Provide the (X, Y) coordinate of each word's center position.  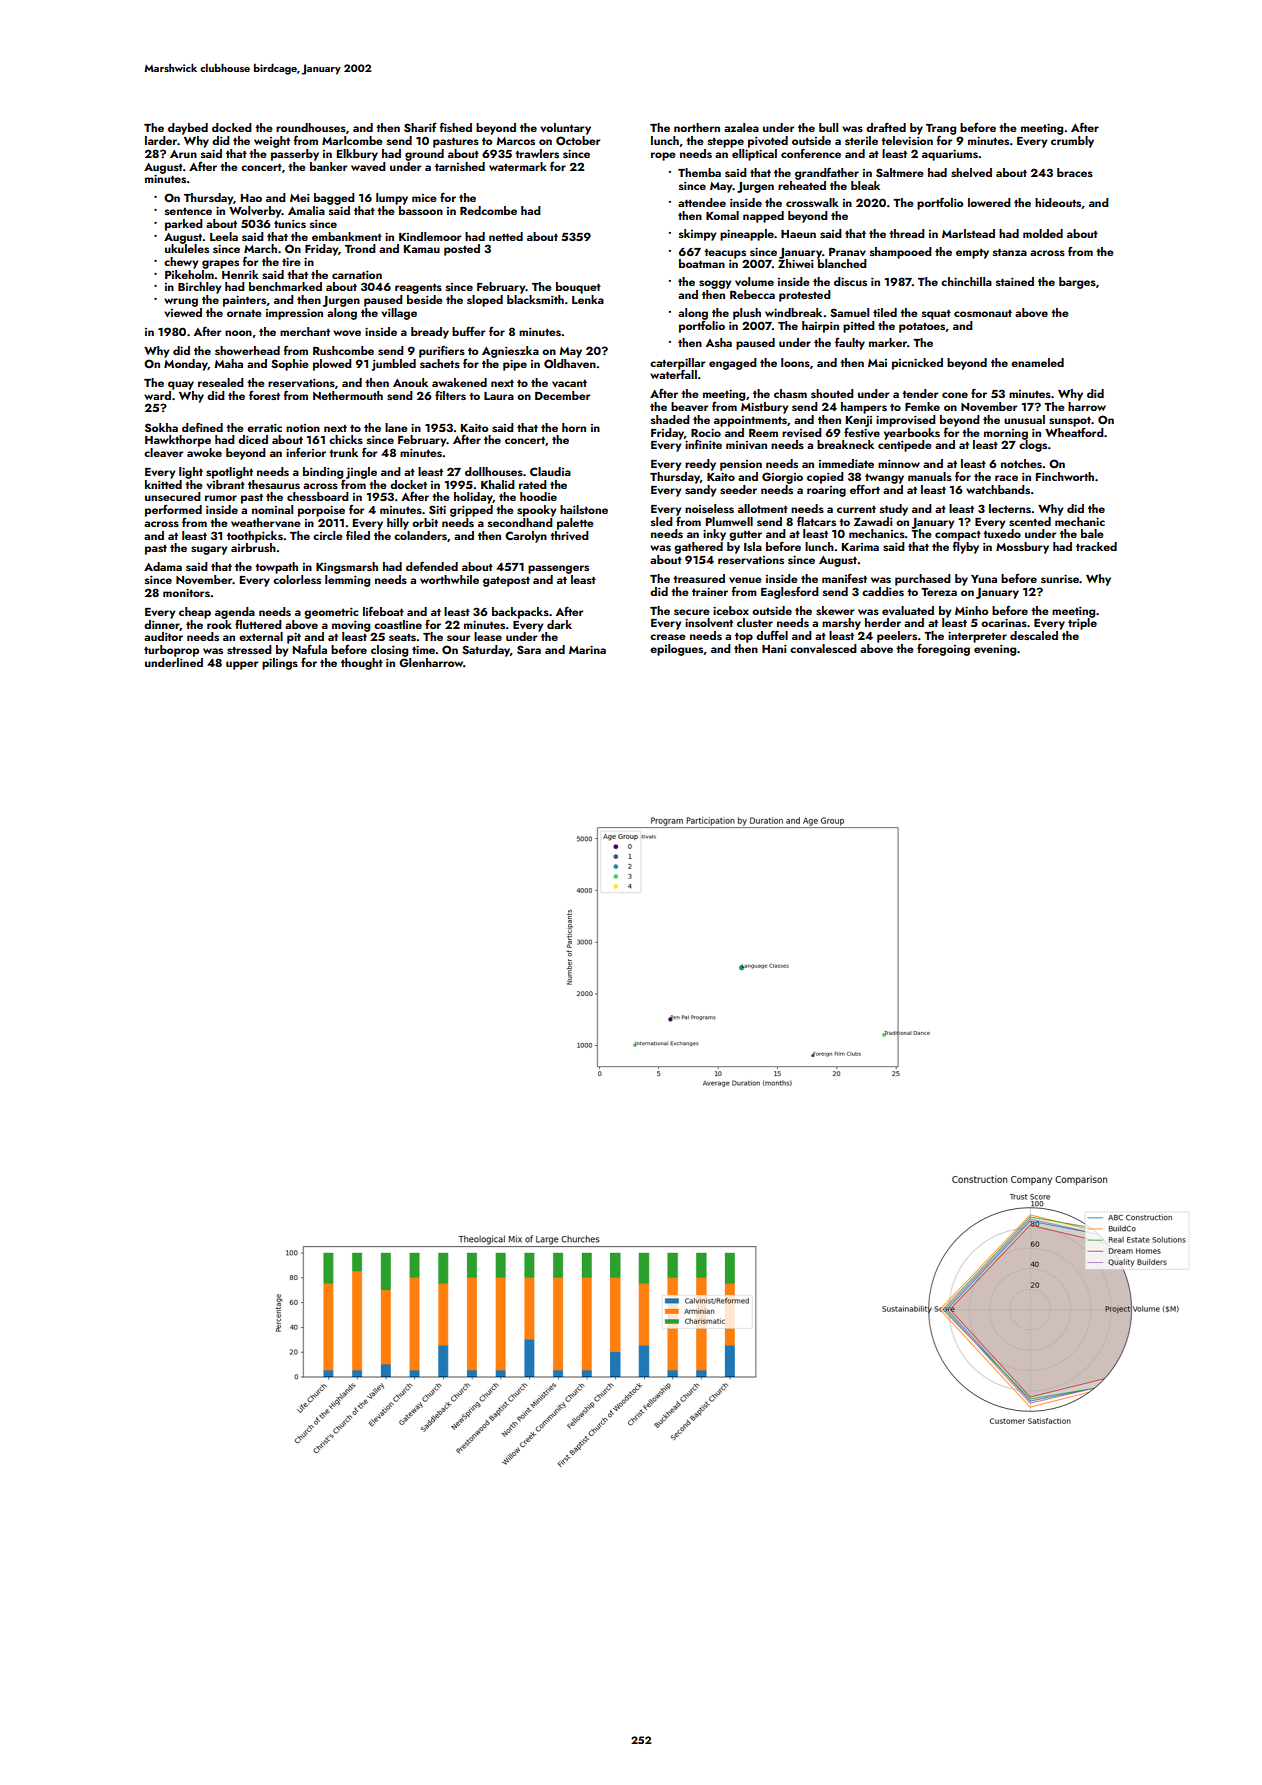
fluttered (258, 624)
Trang (941, 130)
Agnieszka (510, 352)
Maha (228, 363)
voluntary (565, 129)
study (894, 510)
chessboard (318, 496)
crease (668, 637)
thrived (569, 535)
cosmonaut (983, 313)
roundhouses (311, 127)
